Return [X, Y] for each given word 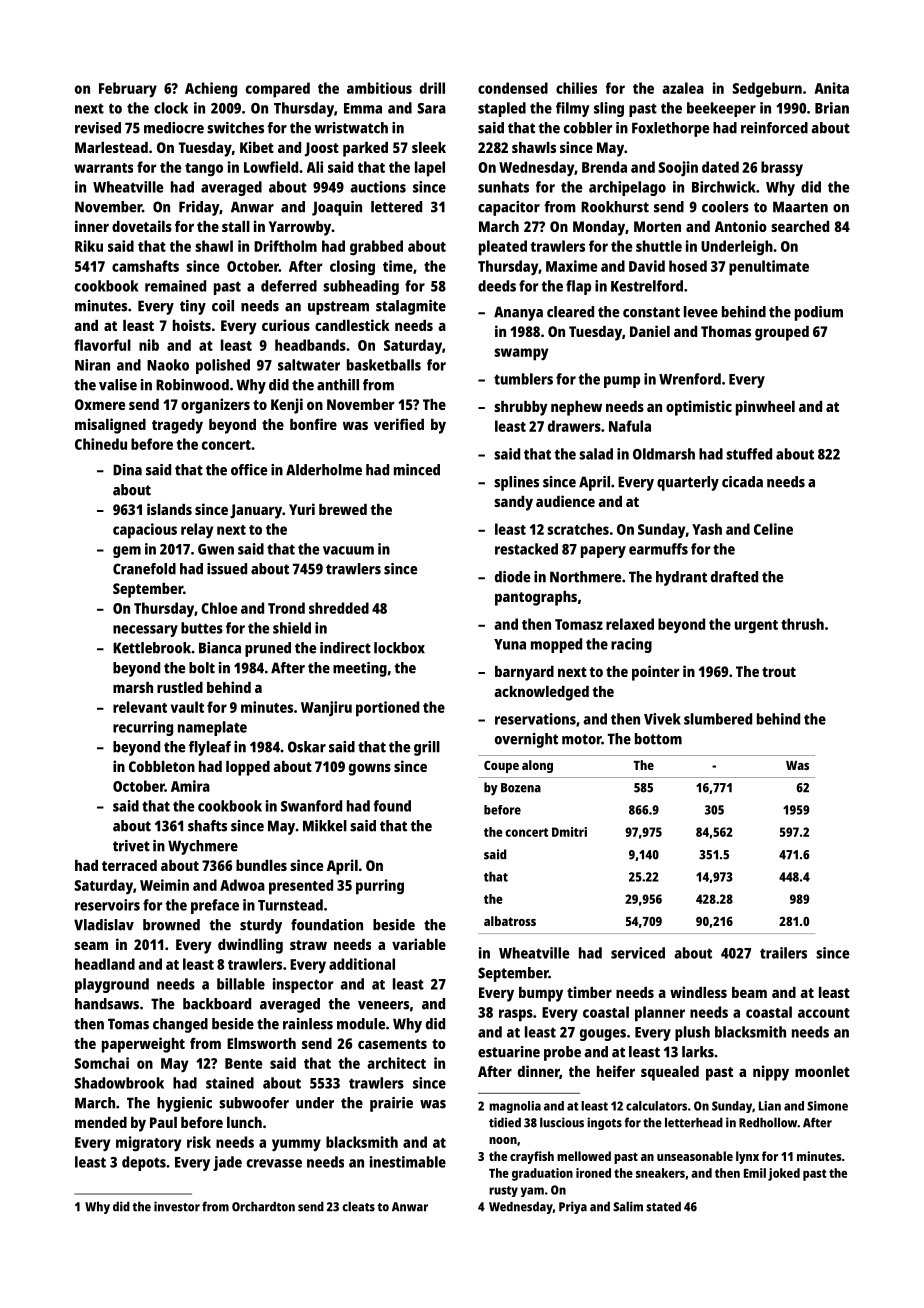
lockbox [399, 648]
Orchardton [263, 1206]
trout [779, 672]
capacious [145, 531]
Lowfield [271, 167]
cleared [570, 312]
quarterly [688, 483]
